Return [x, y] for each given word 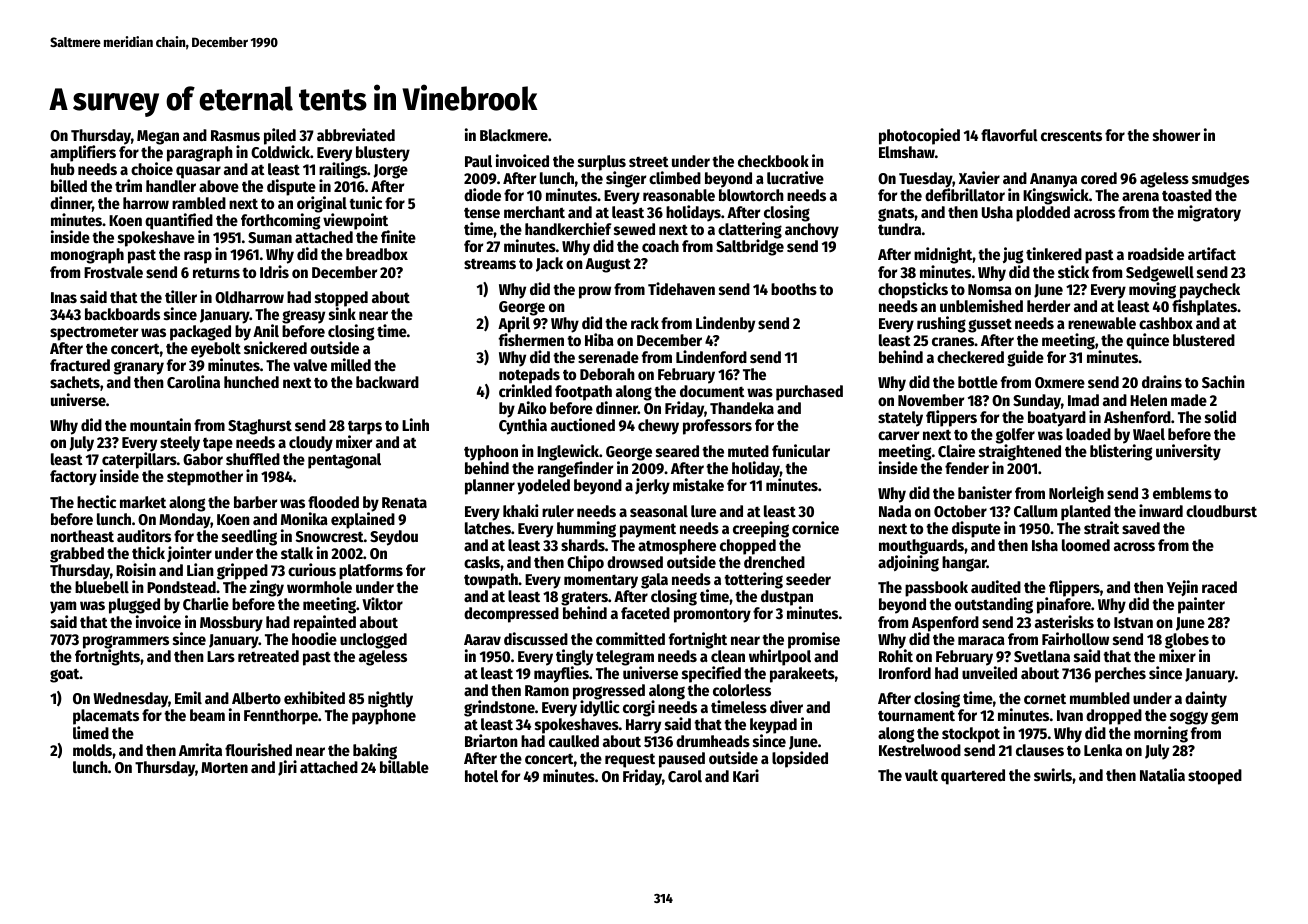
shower [1176, 135]
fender [967, 468]
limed [91, 732]
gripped [242, 572]
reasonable [679, 195]
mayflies [561, 674]
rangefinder [575, 470]
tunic [365, 202]
